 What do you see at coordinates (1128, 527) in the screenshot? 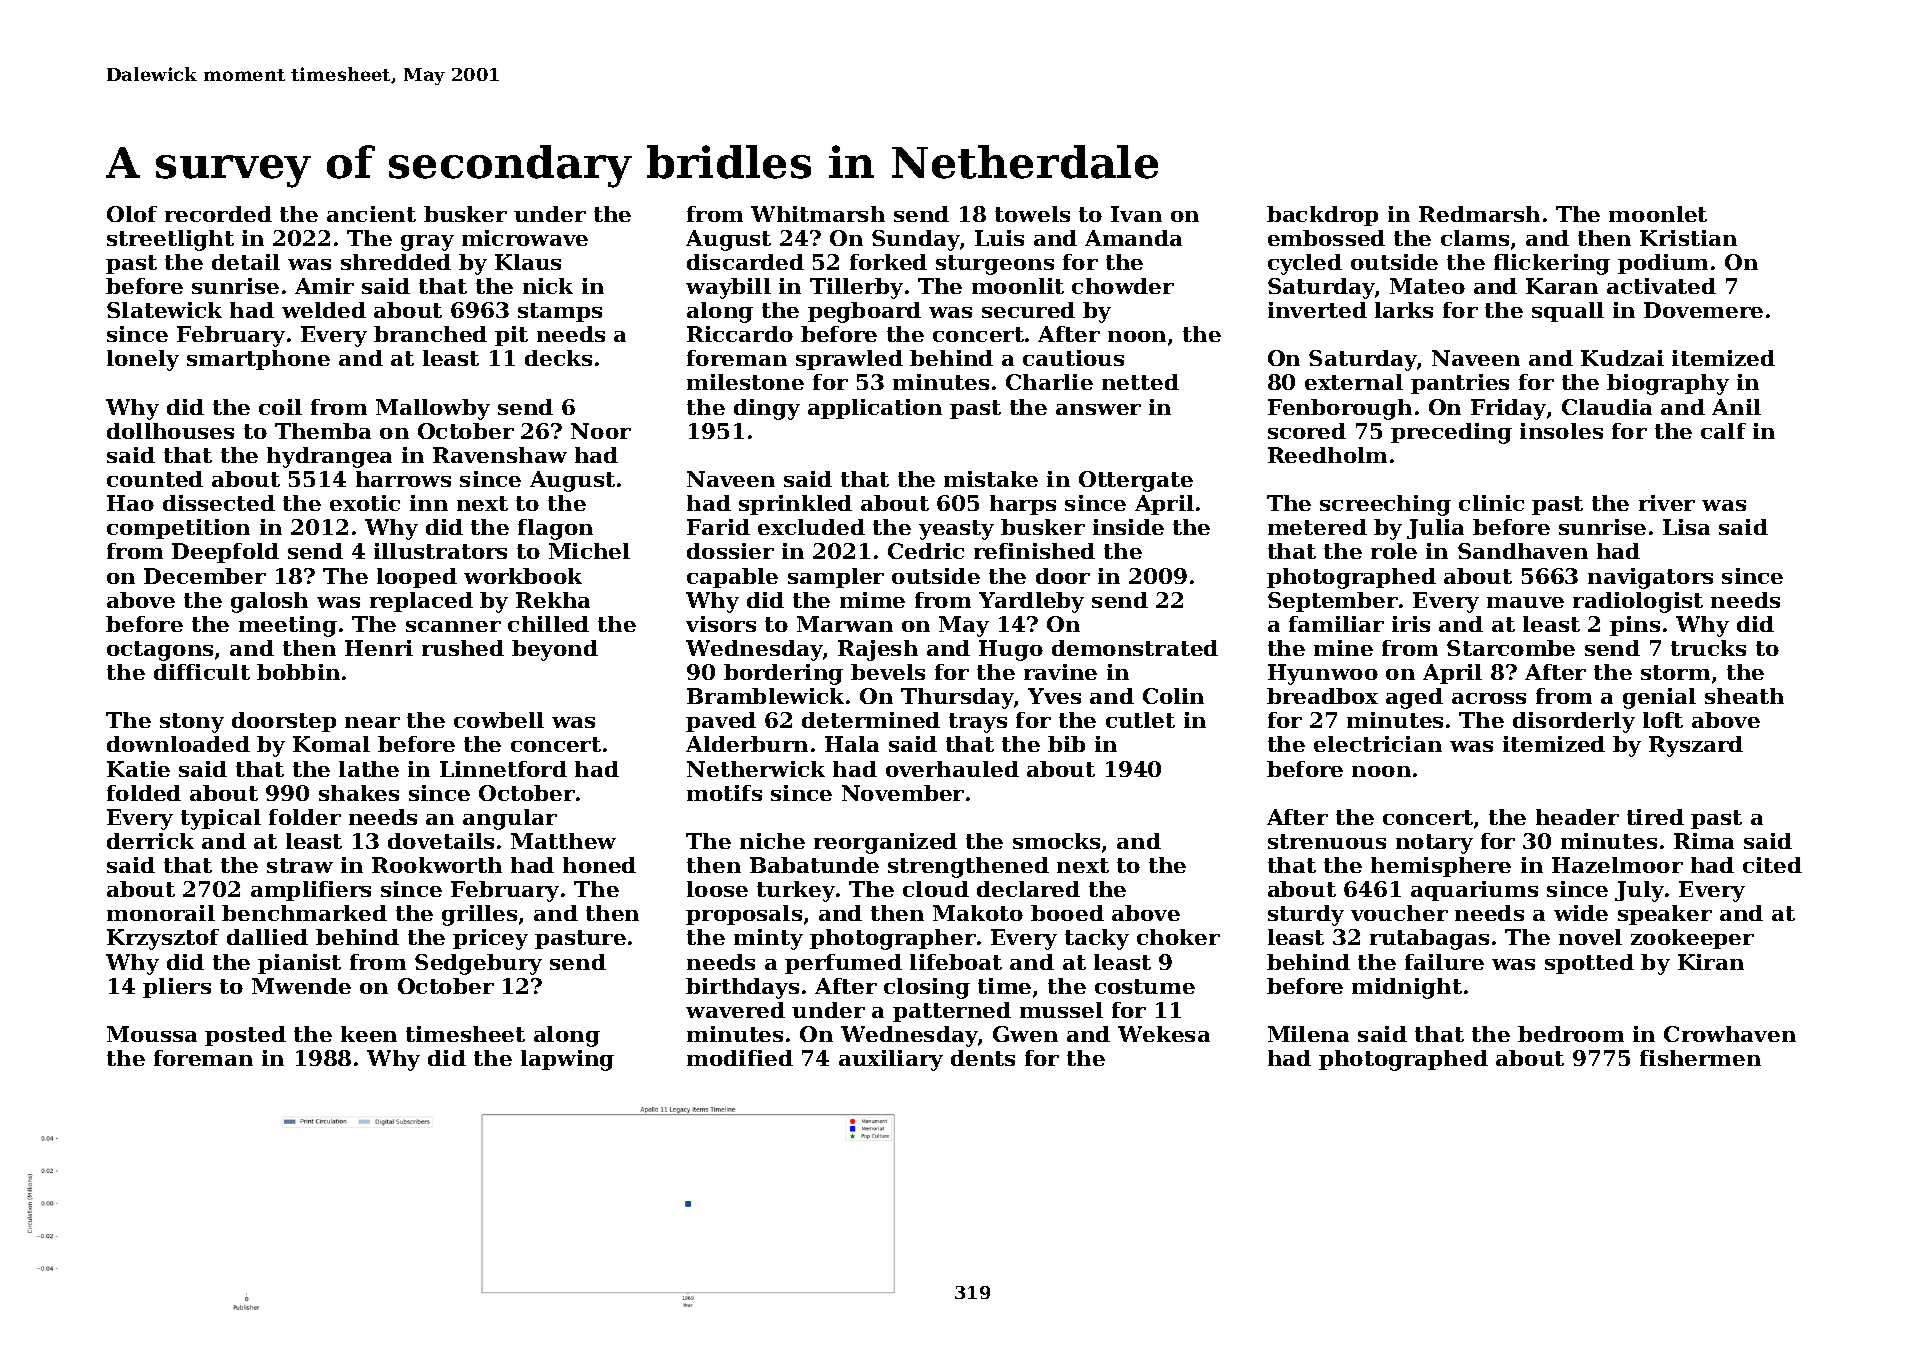
I see `inside` at bounding box center [1128, 527].
